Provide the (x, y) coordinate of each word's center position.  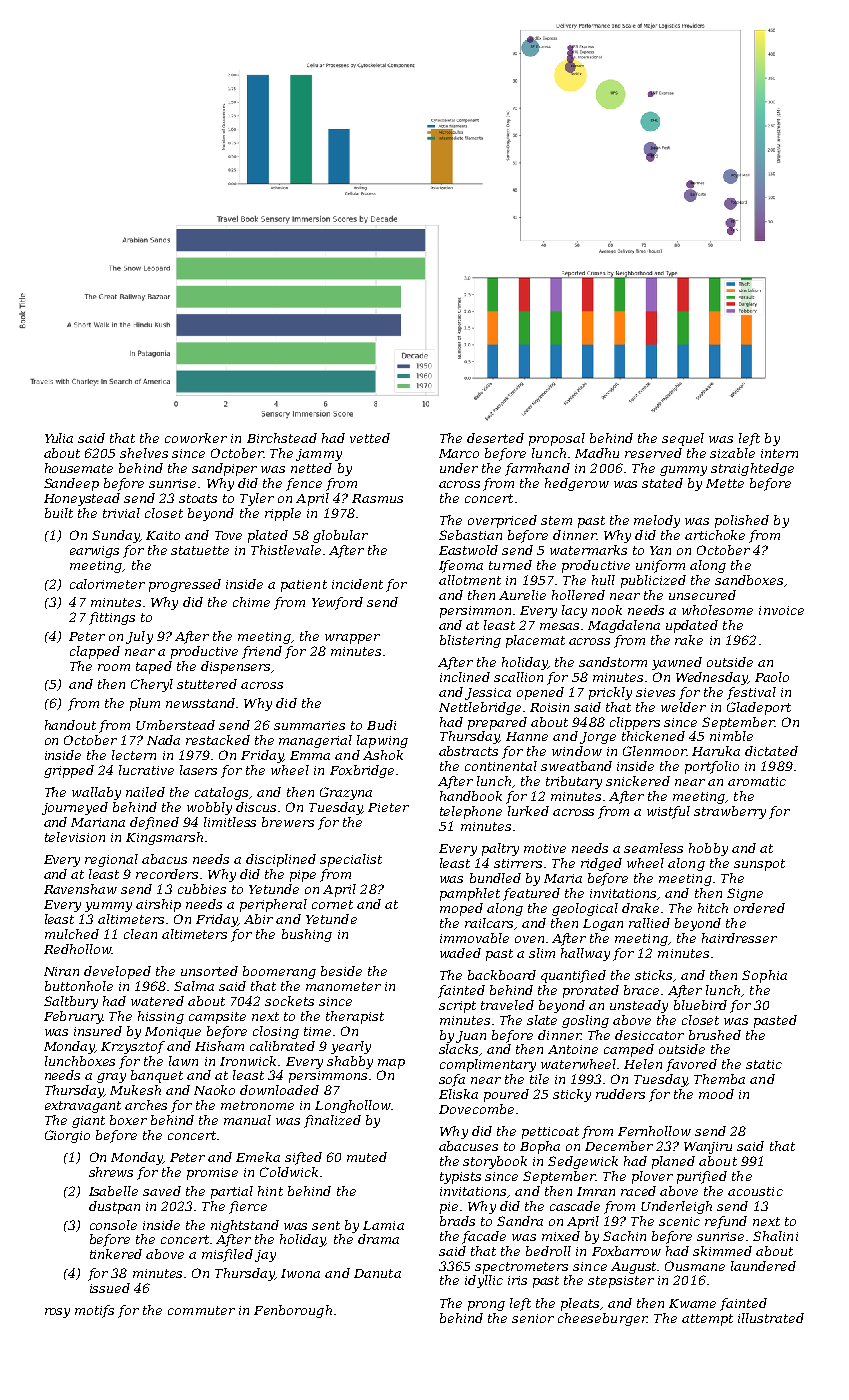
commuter (201, 1310)
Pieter (388, 807)
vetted (370, 438)
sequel (683, 439)
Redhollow (78, 949)
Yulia (59, 438)
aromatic (757, 781)
